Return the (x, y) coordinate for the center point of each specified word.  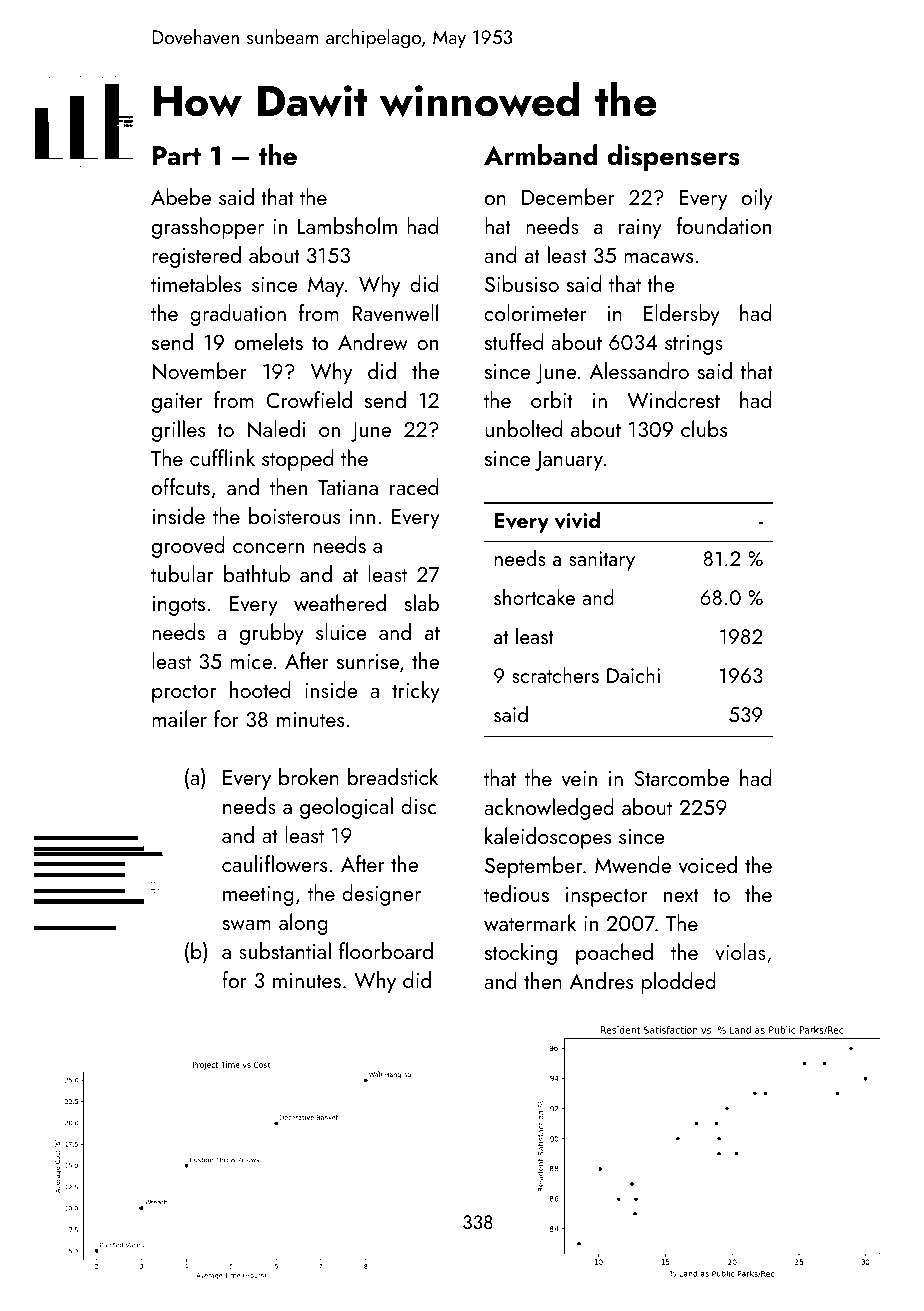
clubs (704, 428)
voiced (707, 864)
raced (414, 486)
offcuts (181, 486)
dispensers (673, 157)
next (681, 895)
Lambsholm (347, 225)
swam (247, 925)
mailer (179, 718)
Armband (541, 155)
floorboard (386, 950)
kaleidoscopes (548, 838)
